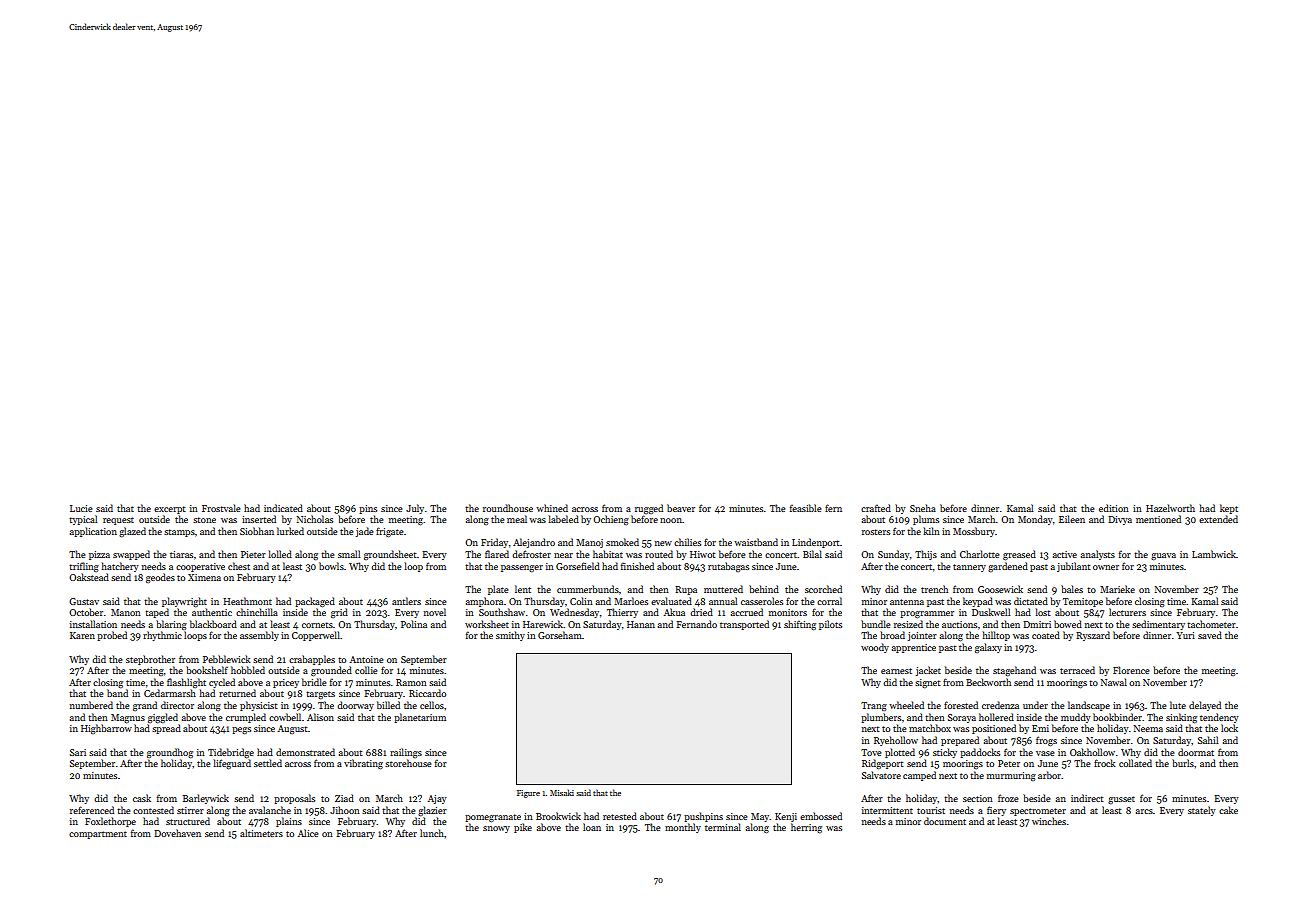  Describe the element at coordinates (81, 508) in the page. I see `Lucie` at that location.
